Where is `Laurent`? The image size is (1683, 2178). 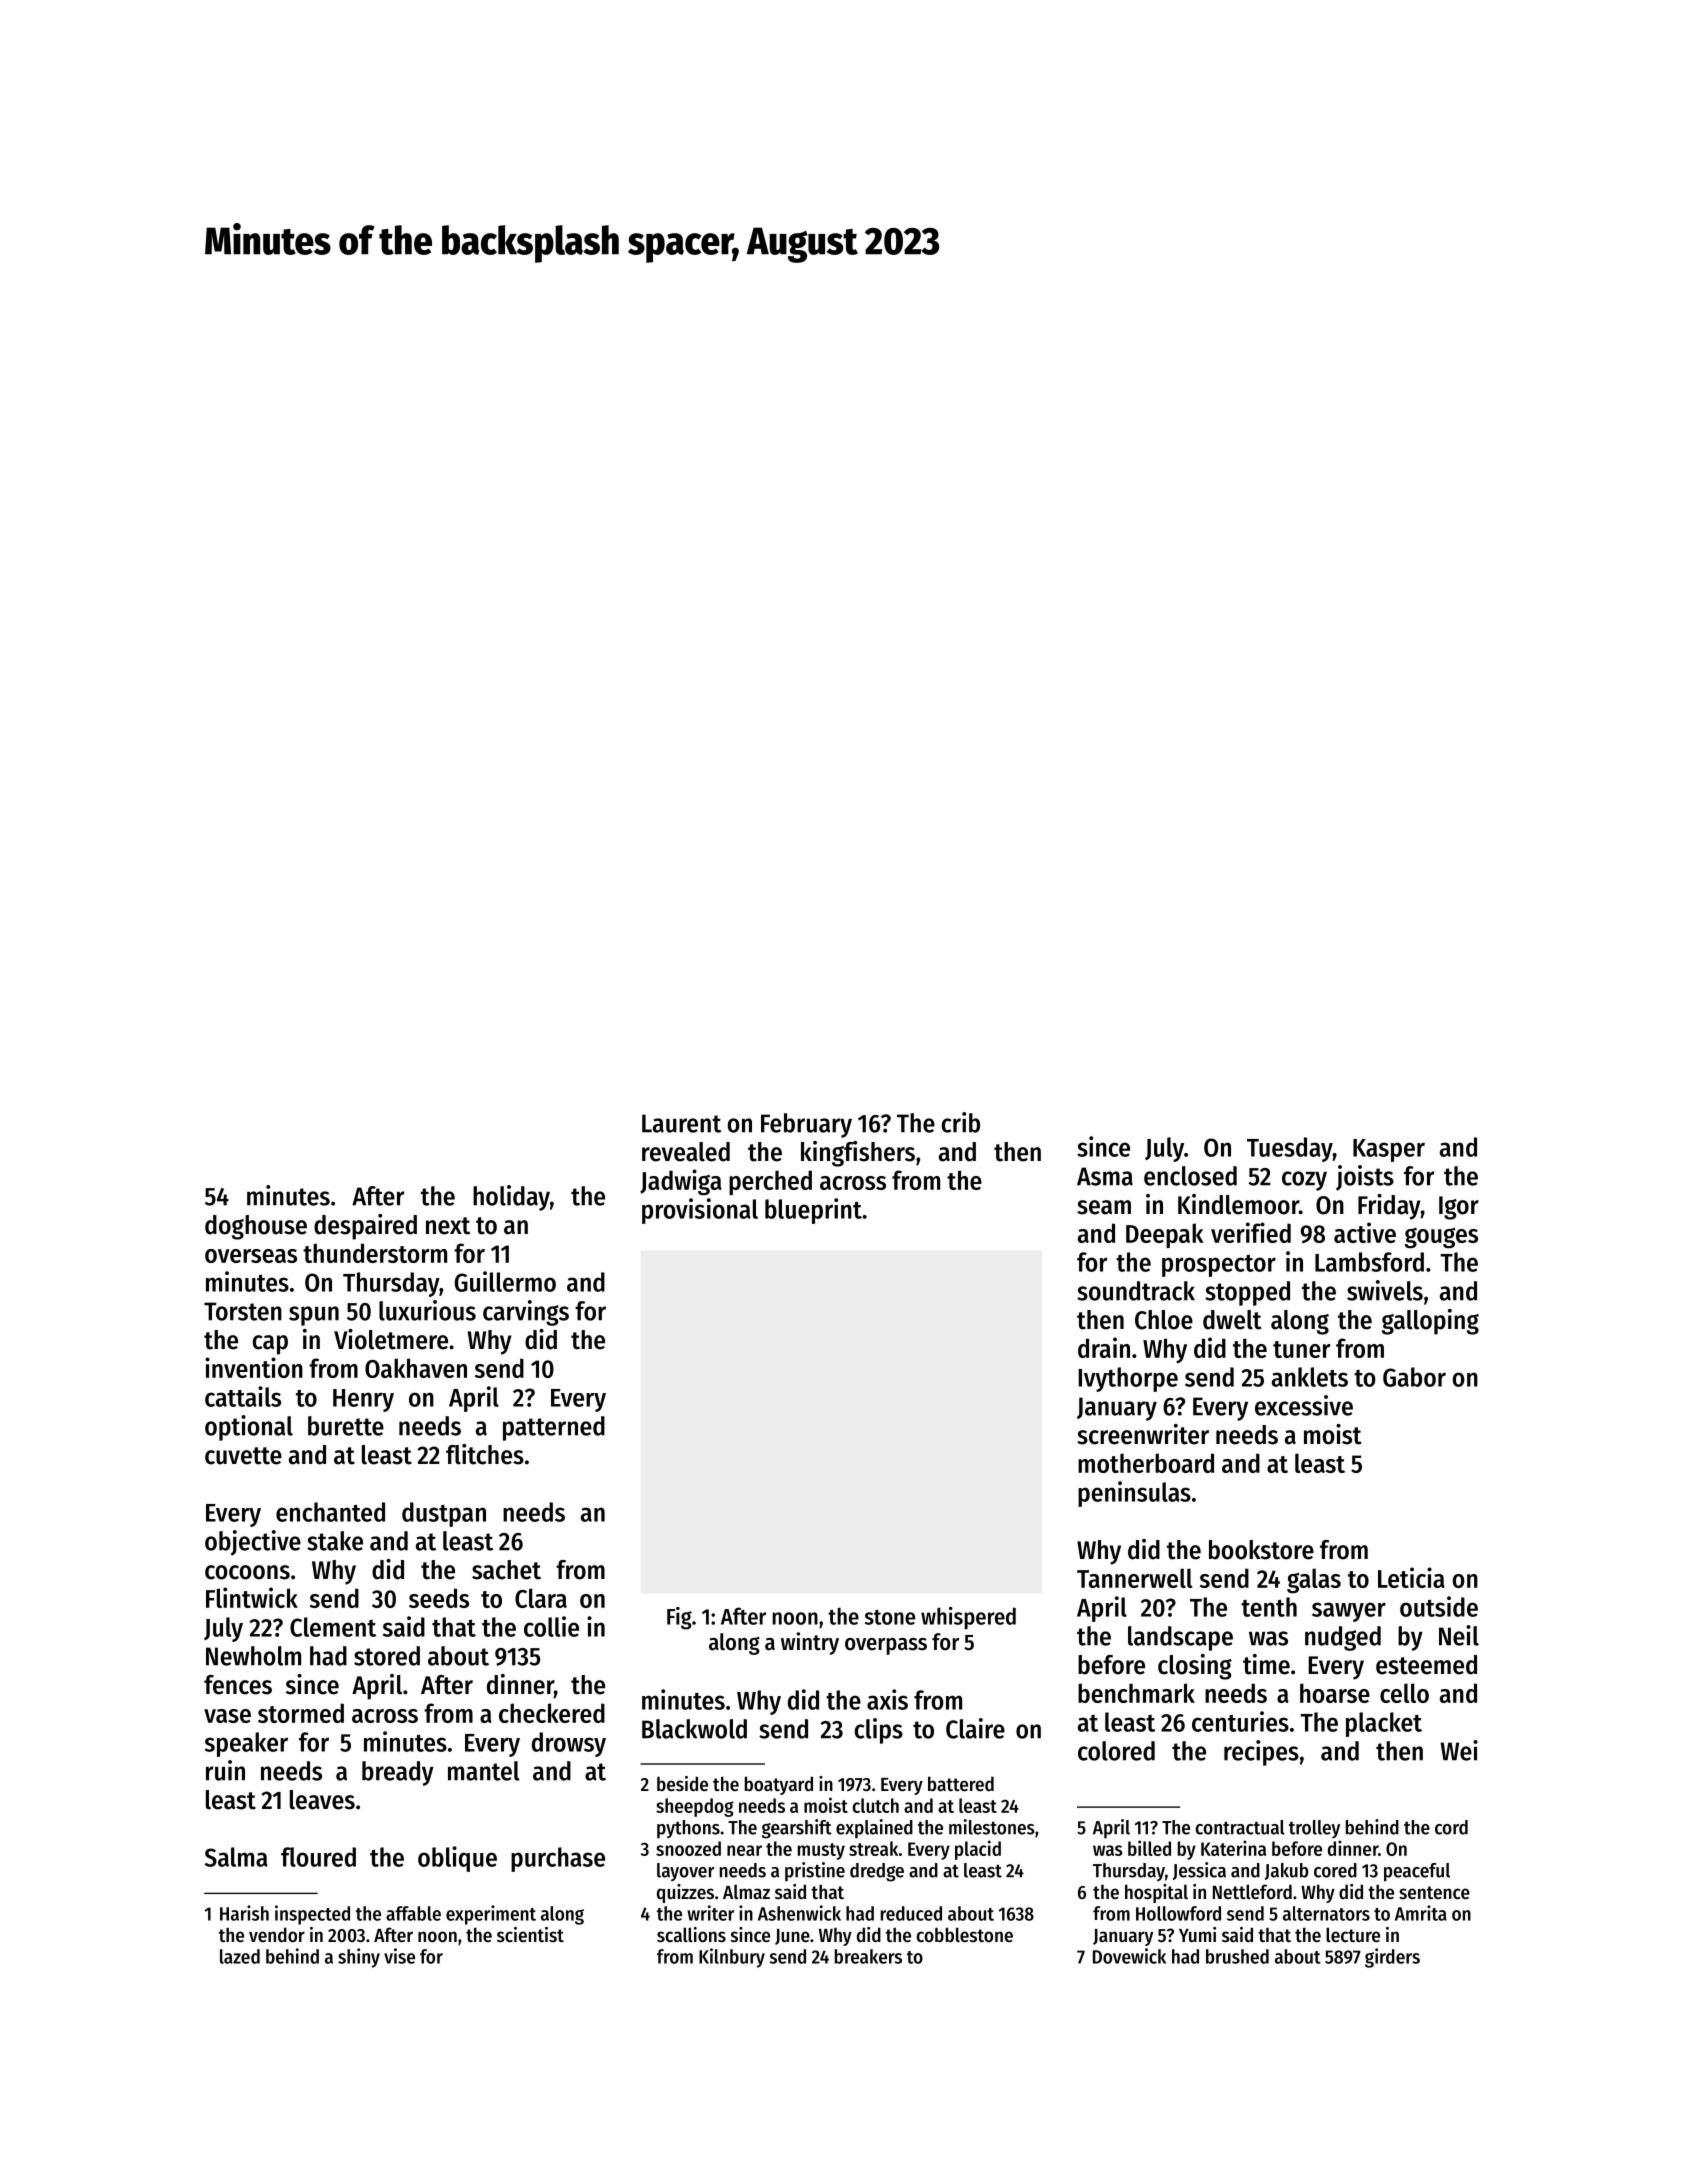
Laurent is located at coordinates (681, 1123).
